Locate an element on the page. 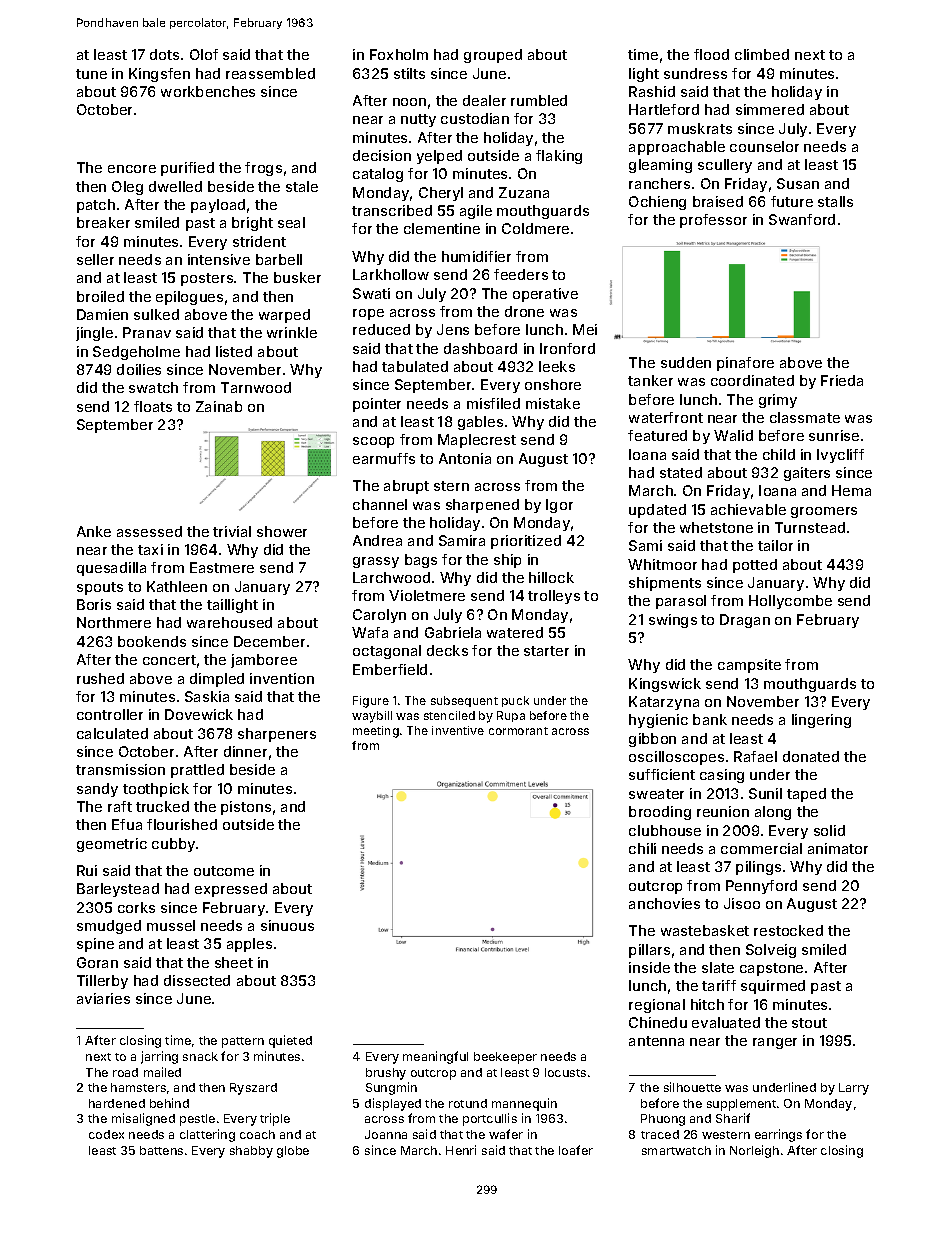  pistons is located at coordinates (246, 808).
